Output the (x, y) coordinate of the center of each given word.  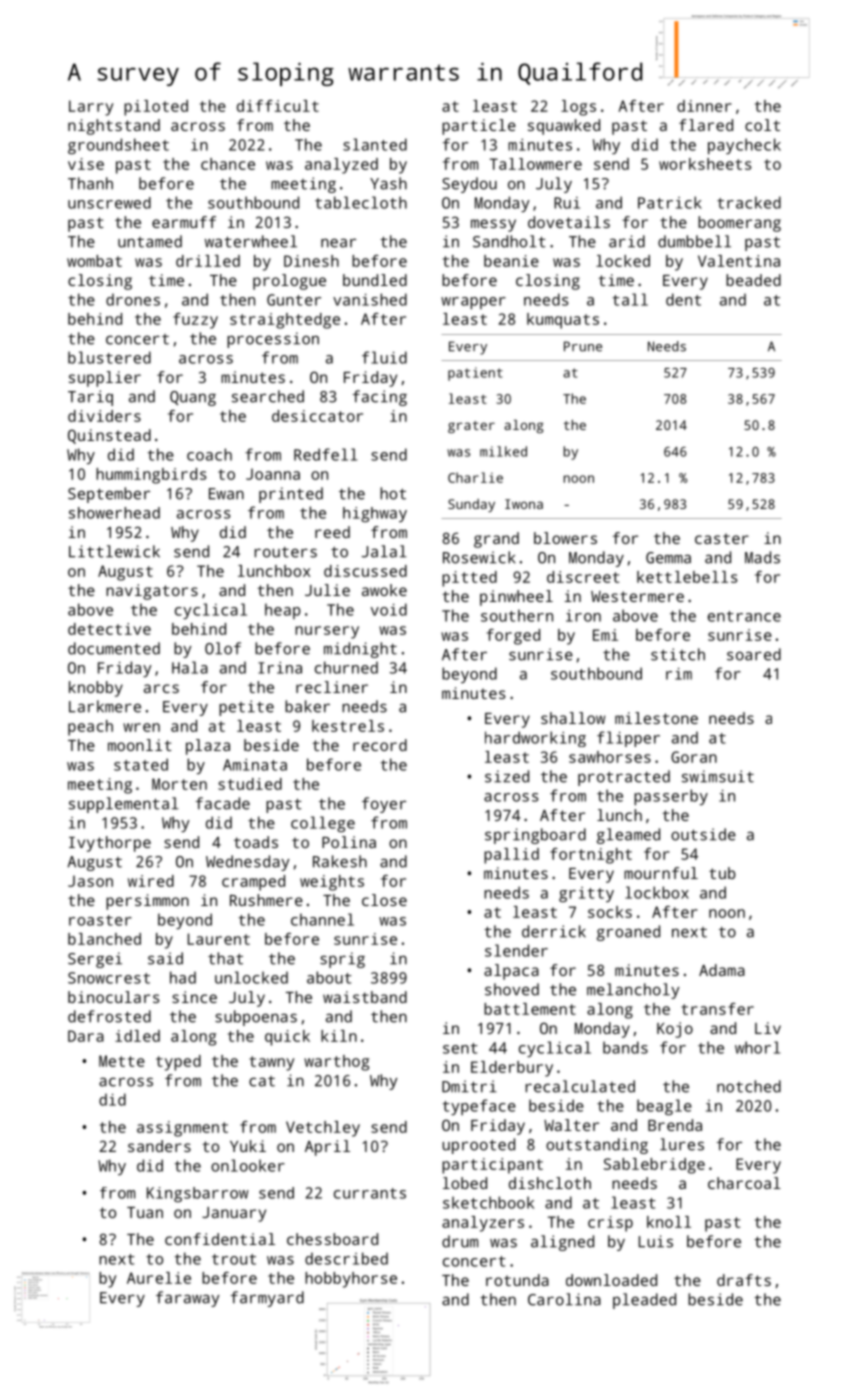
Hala (190, 667)
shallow (573, 718)
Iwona (524, 504)
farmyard (267, 1299)
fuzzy (195, 321)
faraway (187, 1299)
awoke (384, 590)
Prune (583, 346)
